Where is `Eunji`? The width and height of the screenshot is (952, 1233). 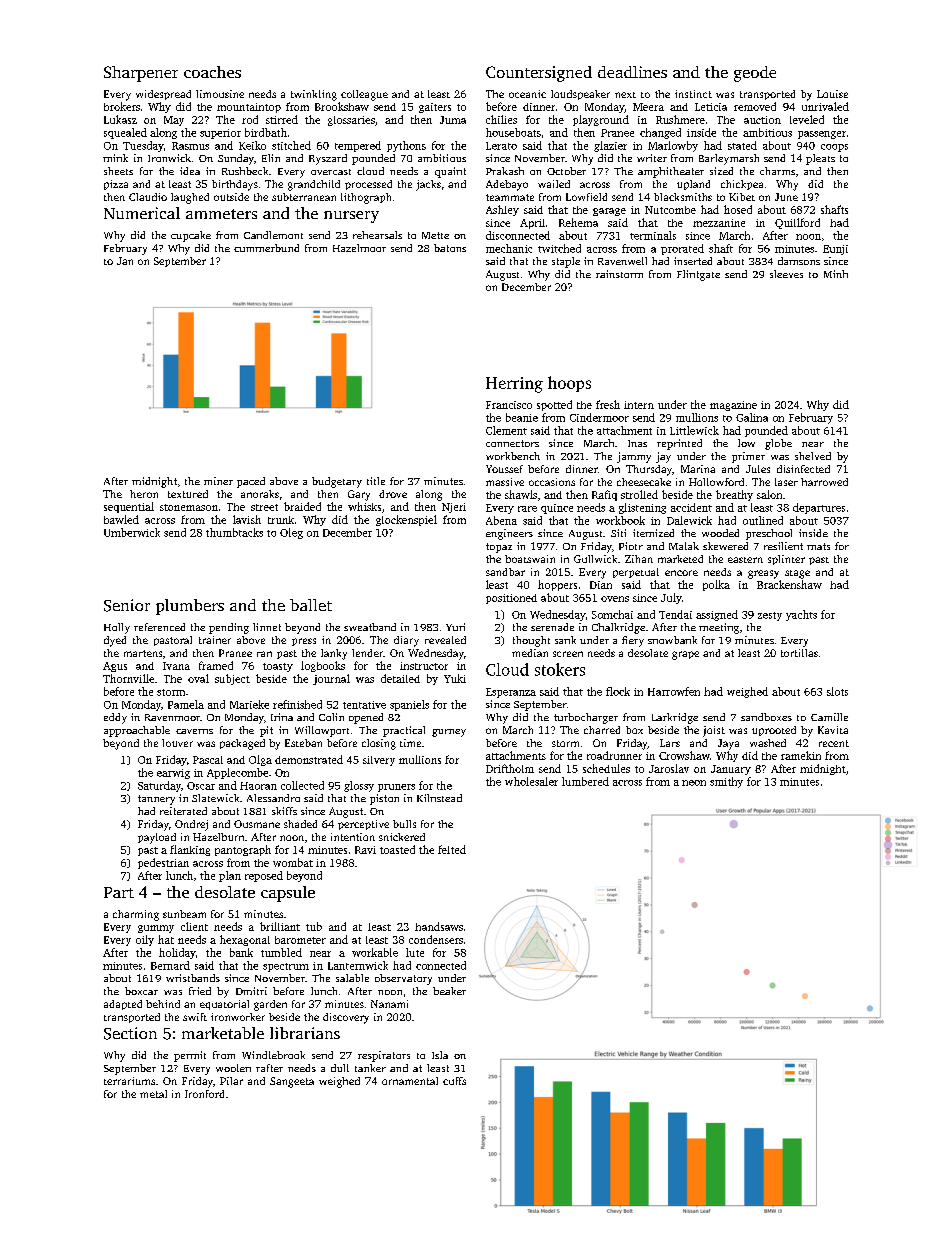
Eunji is located at coordinates (835, 250).
